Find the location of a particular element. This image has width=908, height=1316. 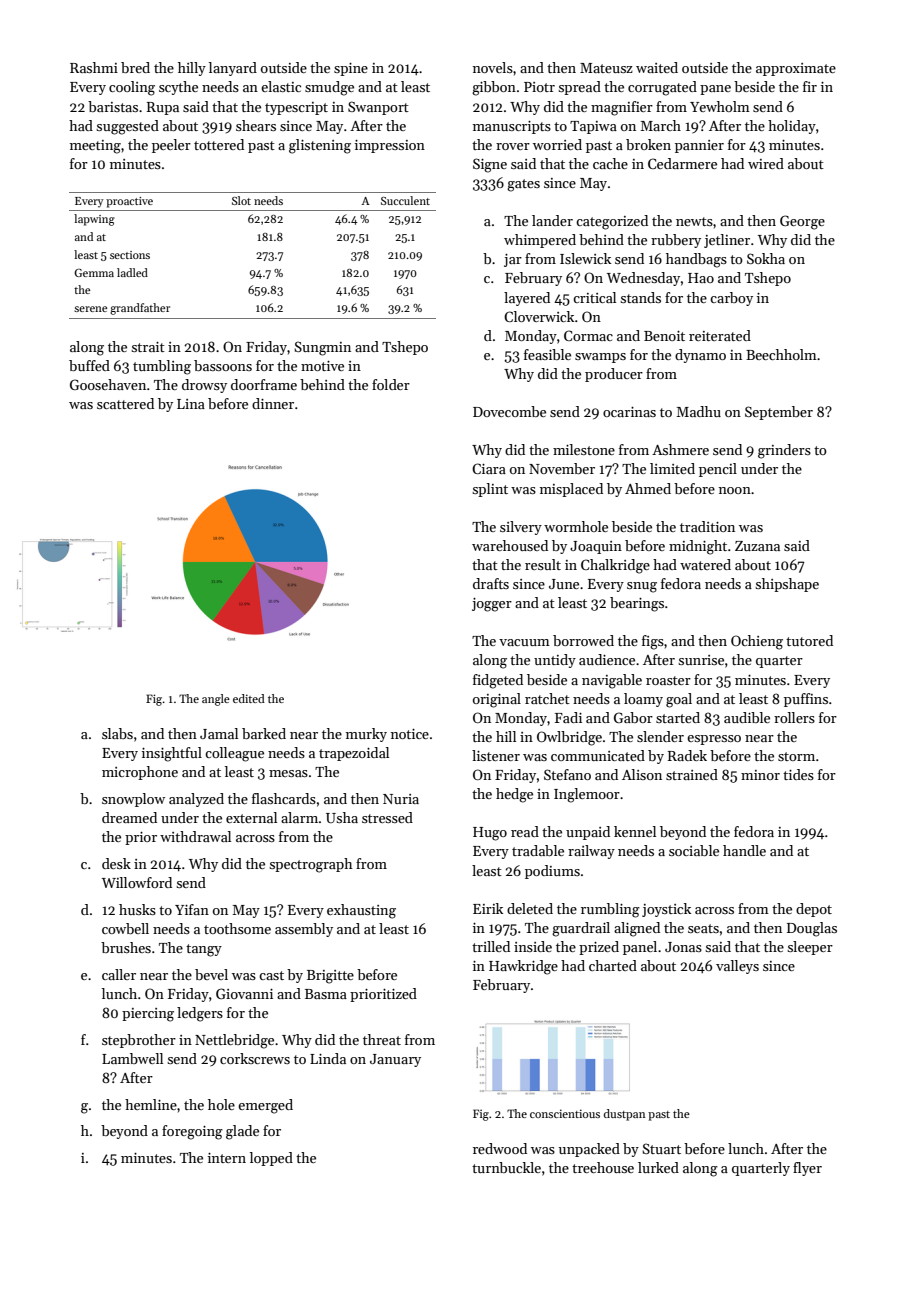

murky is located at coordinates (366, 735).
